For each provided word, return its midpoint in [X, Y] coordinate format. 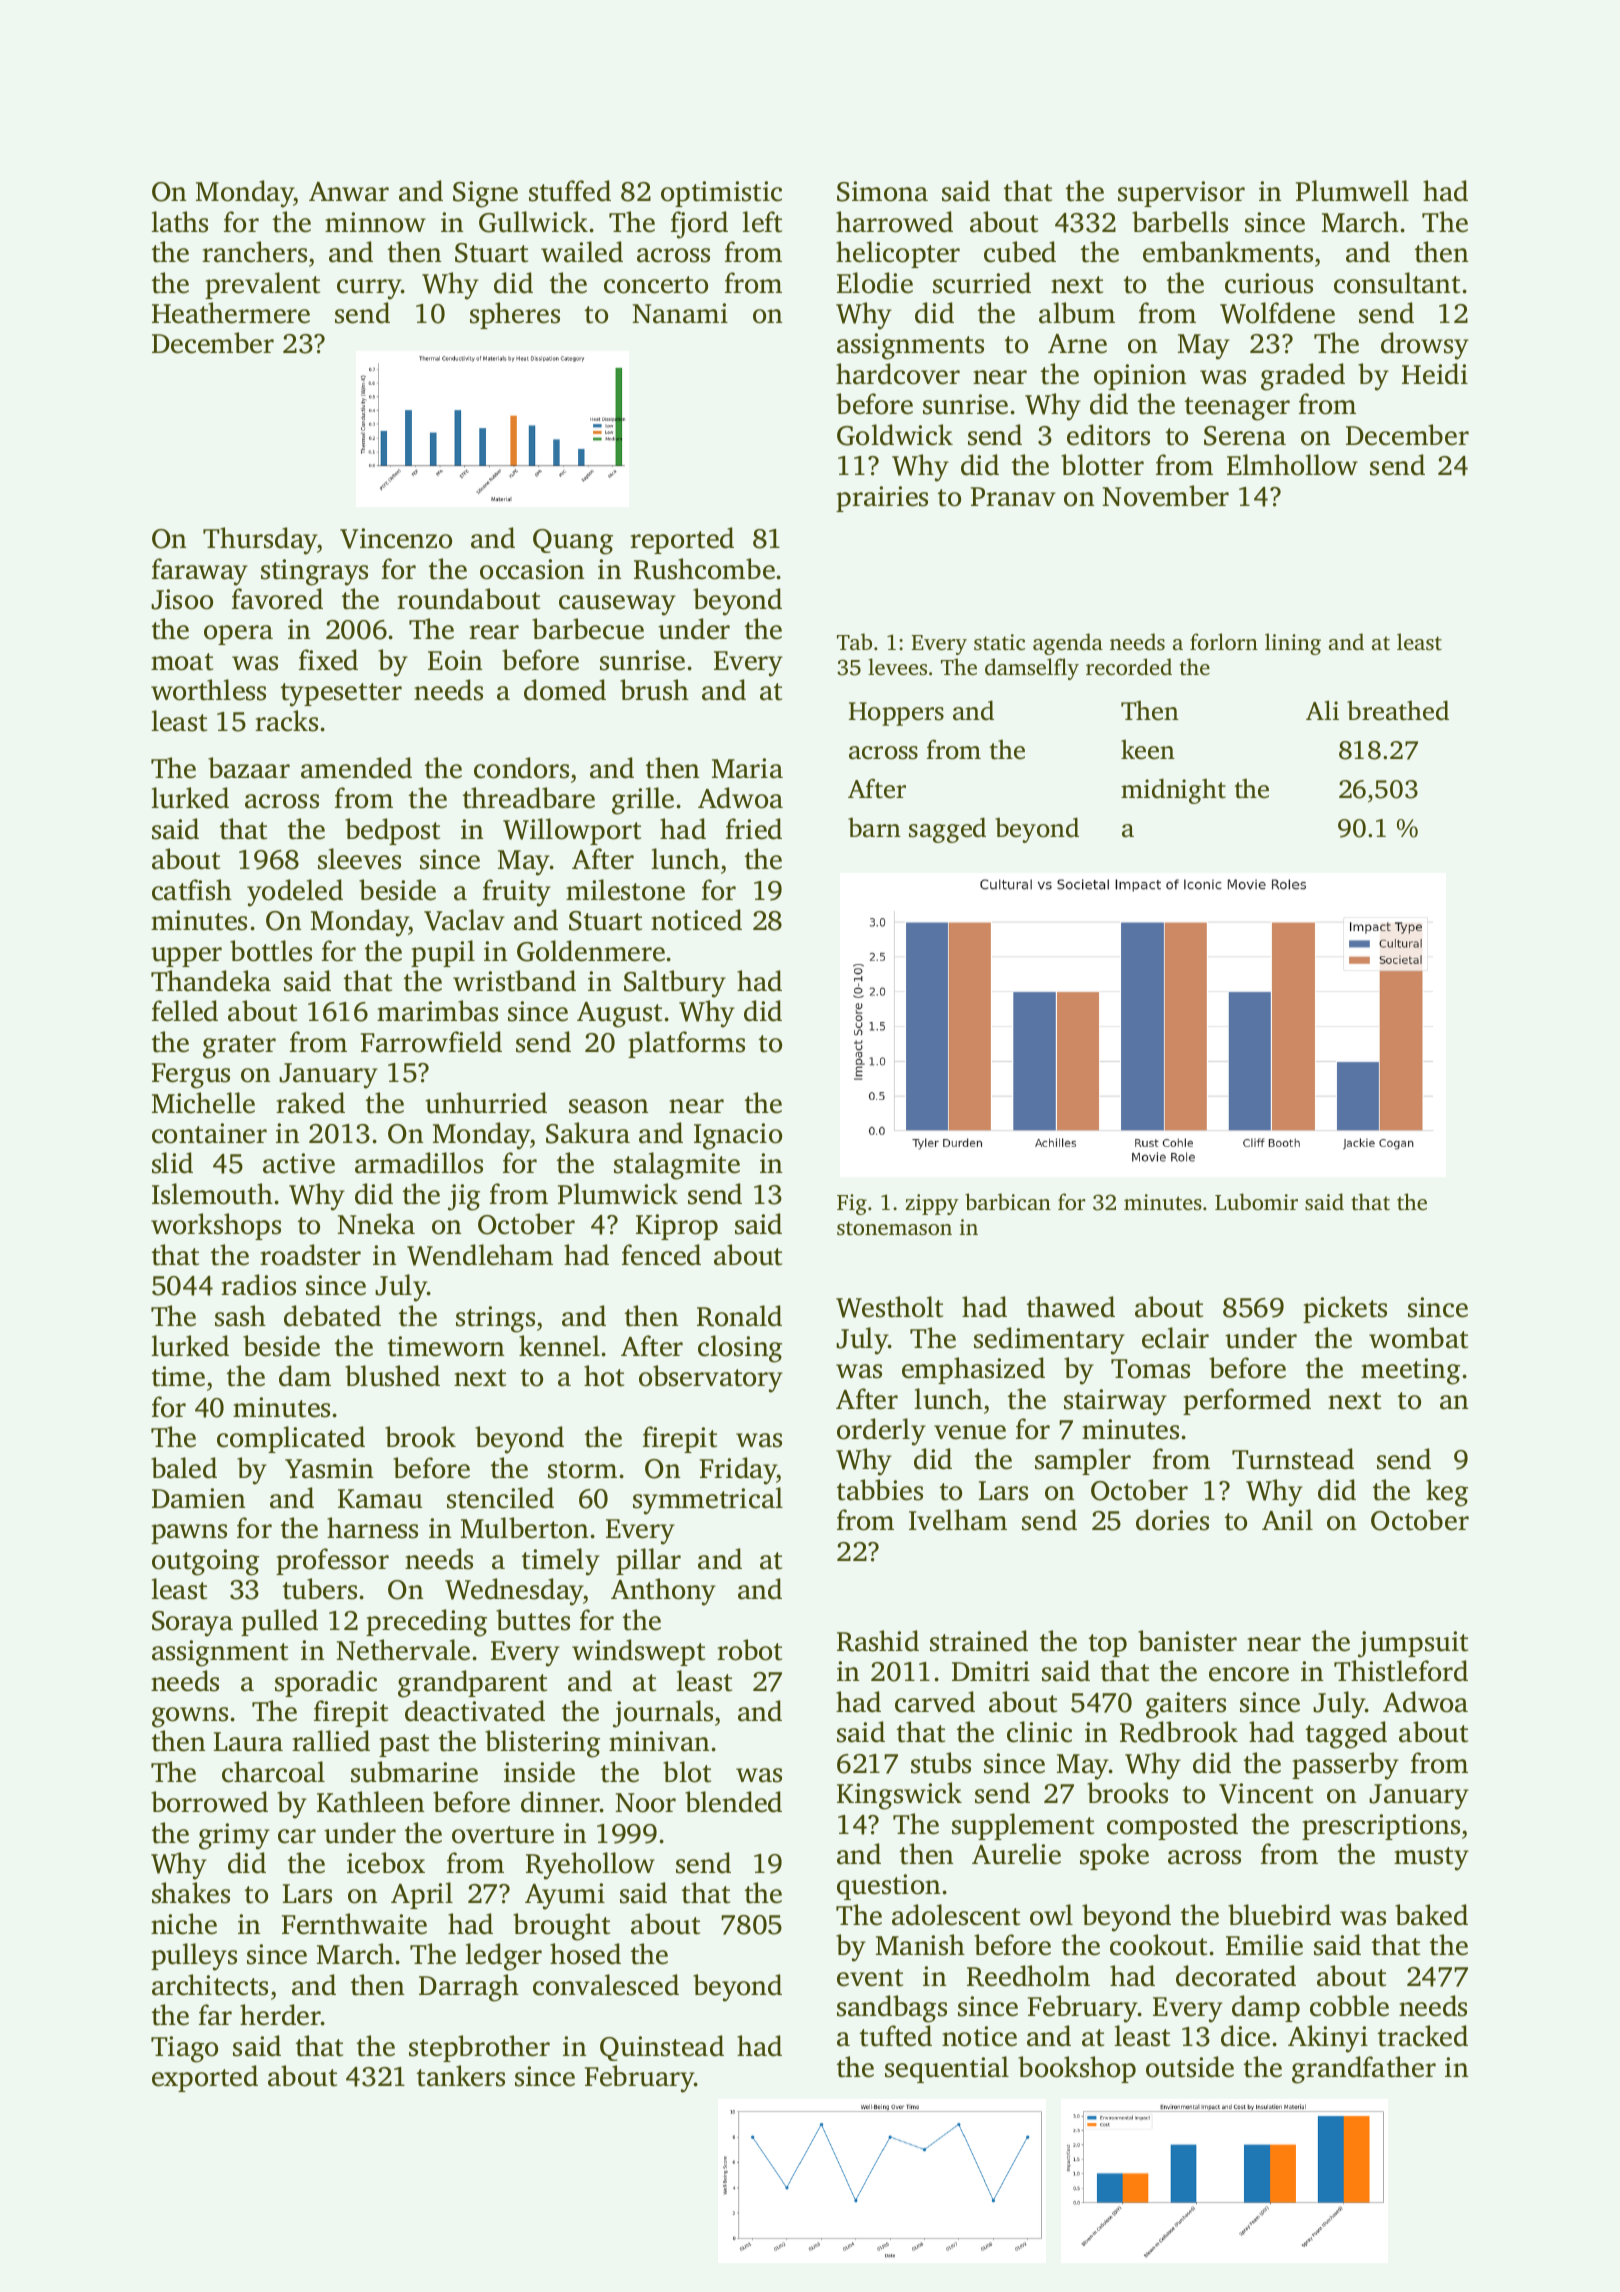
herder [280, 2015]
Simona [882, 191]
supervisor [1181, 194]
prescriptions [1381, 1827]
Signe [485, 194]
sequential [947, 2069]
